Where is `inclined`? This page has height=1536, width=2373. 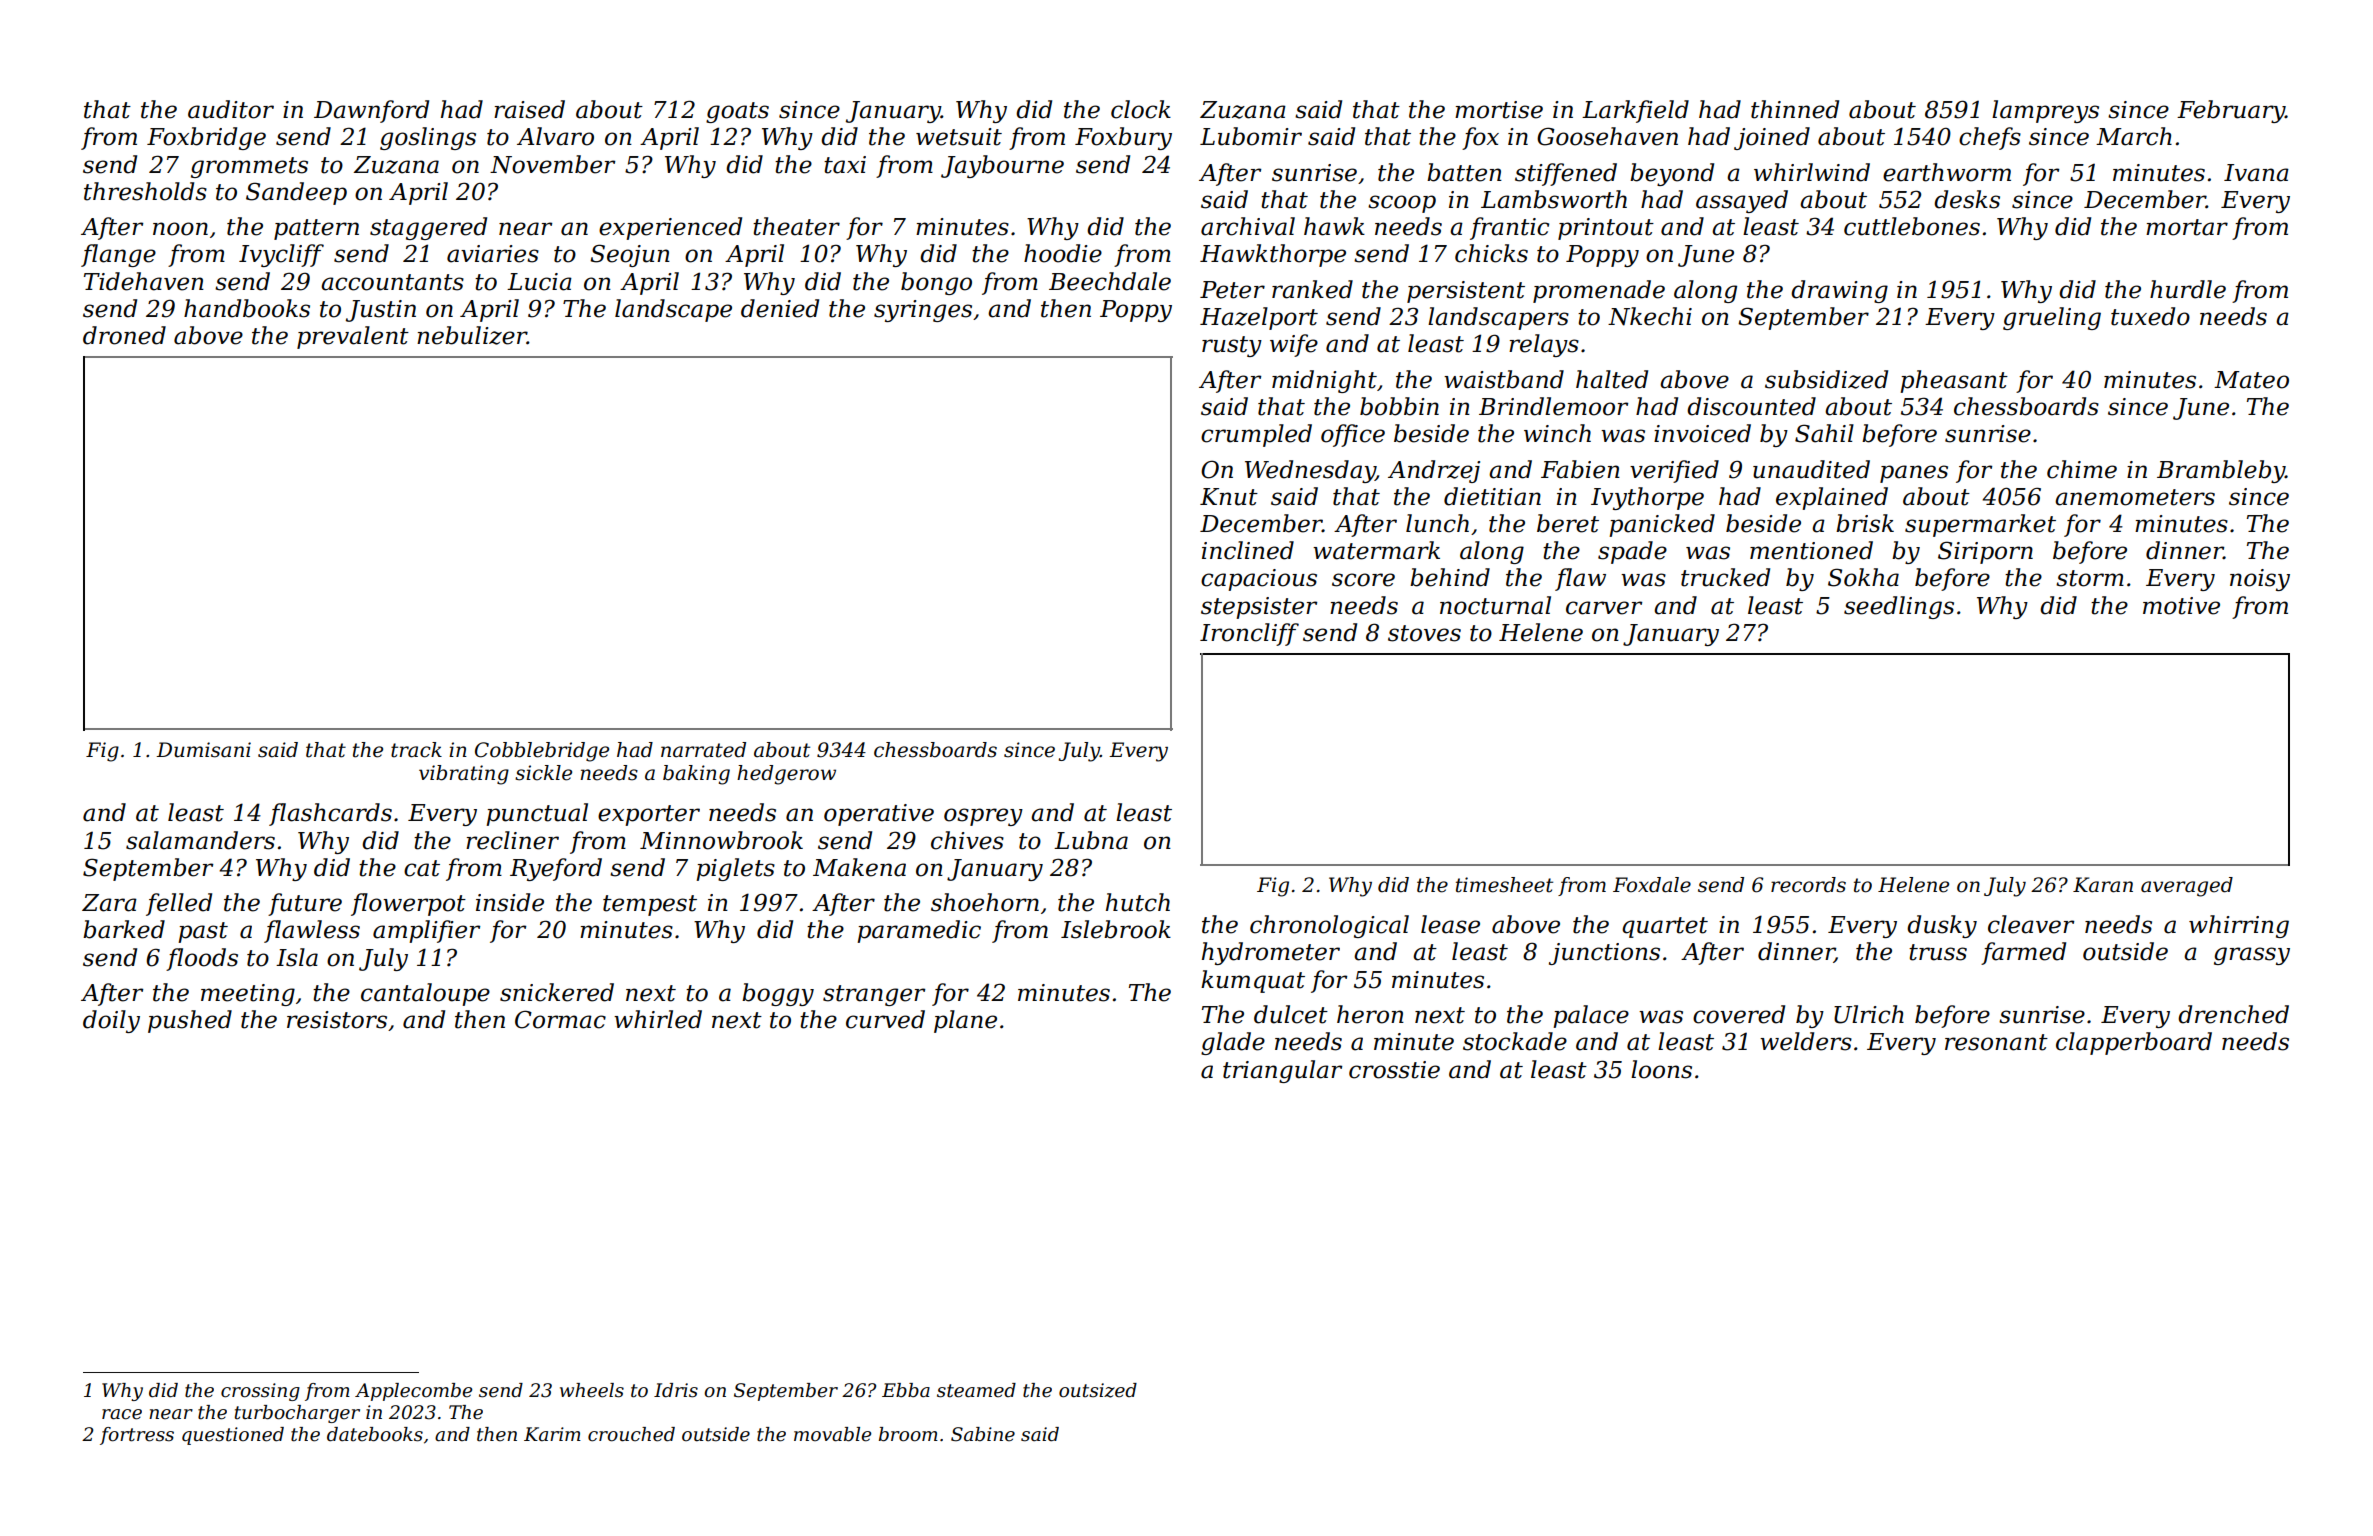 inclined is located at coordinates (1248, 550).
